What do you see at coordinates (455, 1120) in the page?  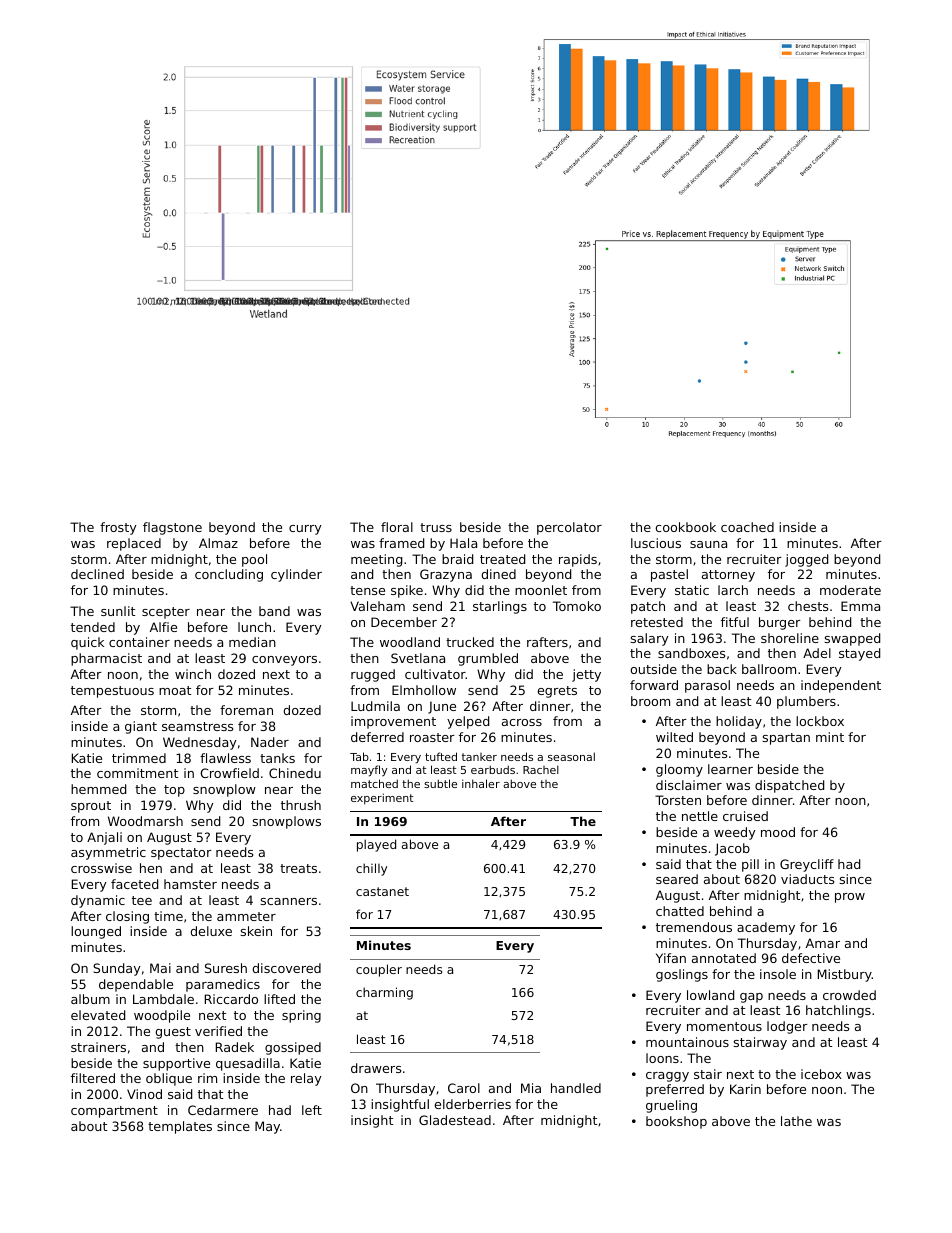 I see `Gladestead` at bounding box center [455, 1120].
